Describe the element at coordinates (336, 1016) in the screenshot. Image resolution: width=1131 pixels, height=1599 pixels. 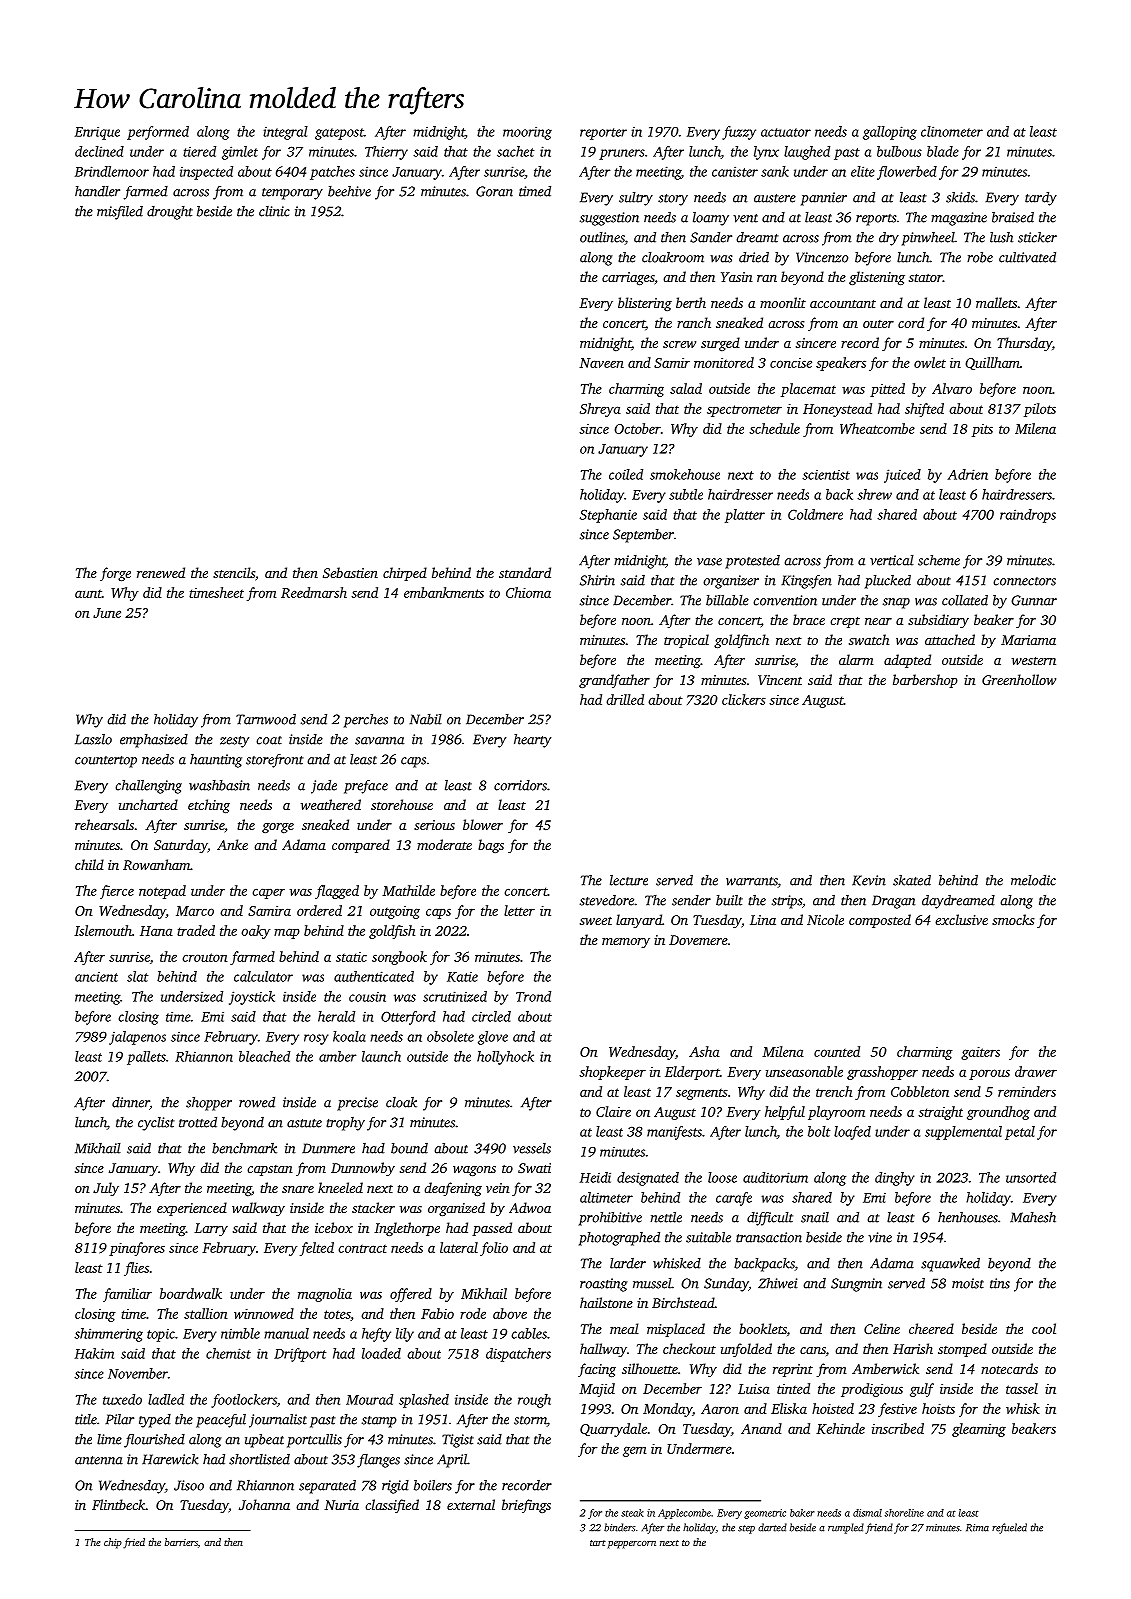
I see `herald` at that location.
